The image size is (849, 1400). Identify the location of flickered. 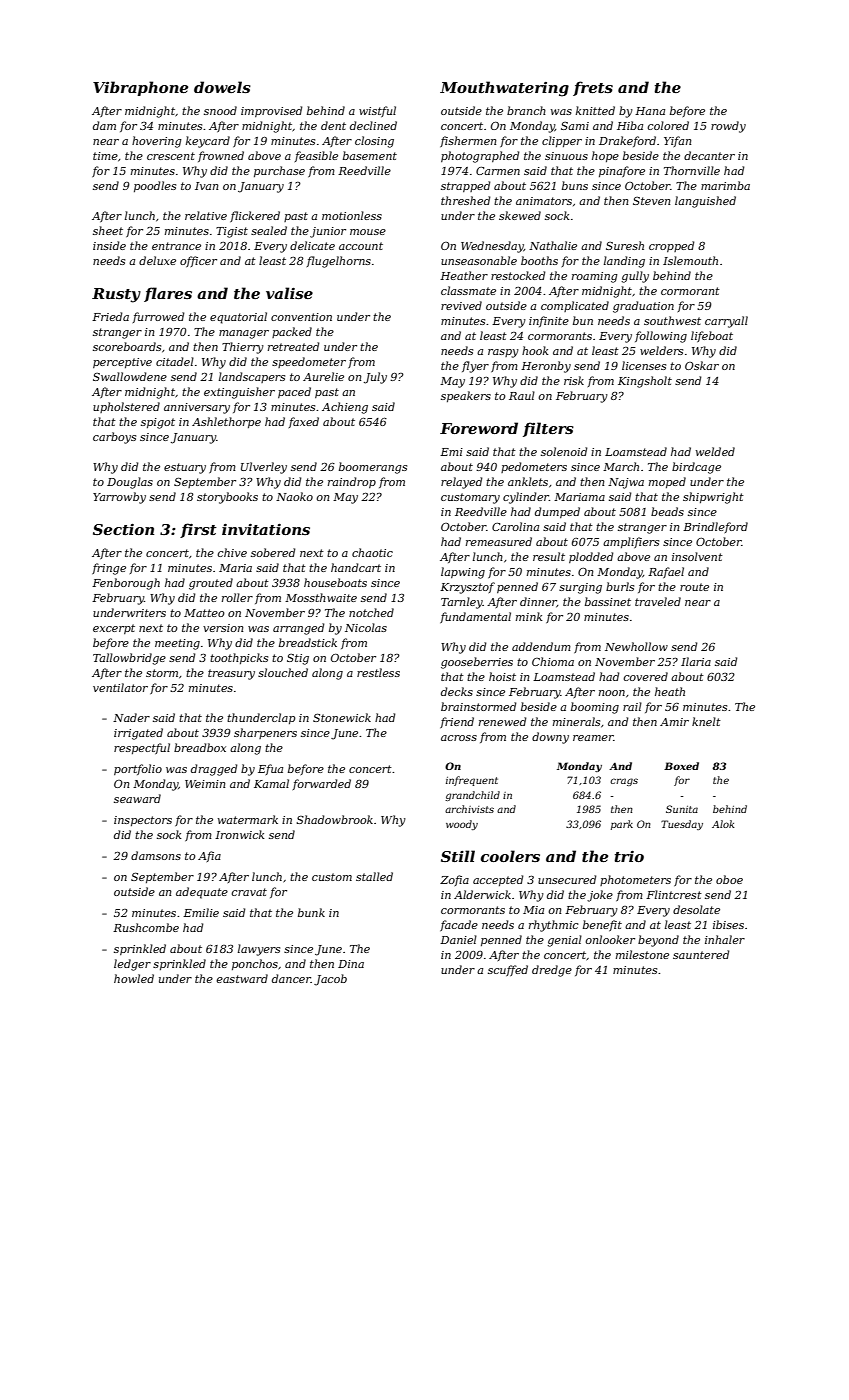
(255, 216).
